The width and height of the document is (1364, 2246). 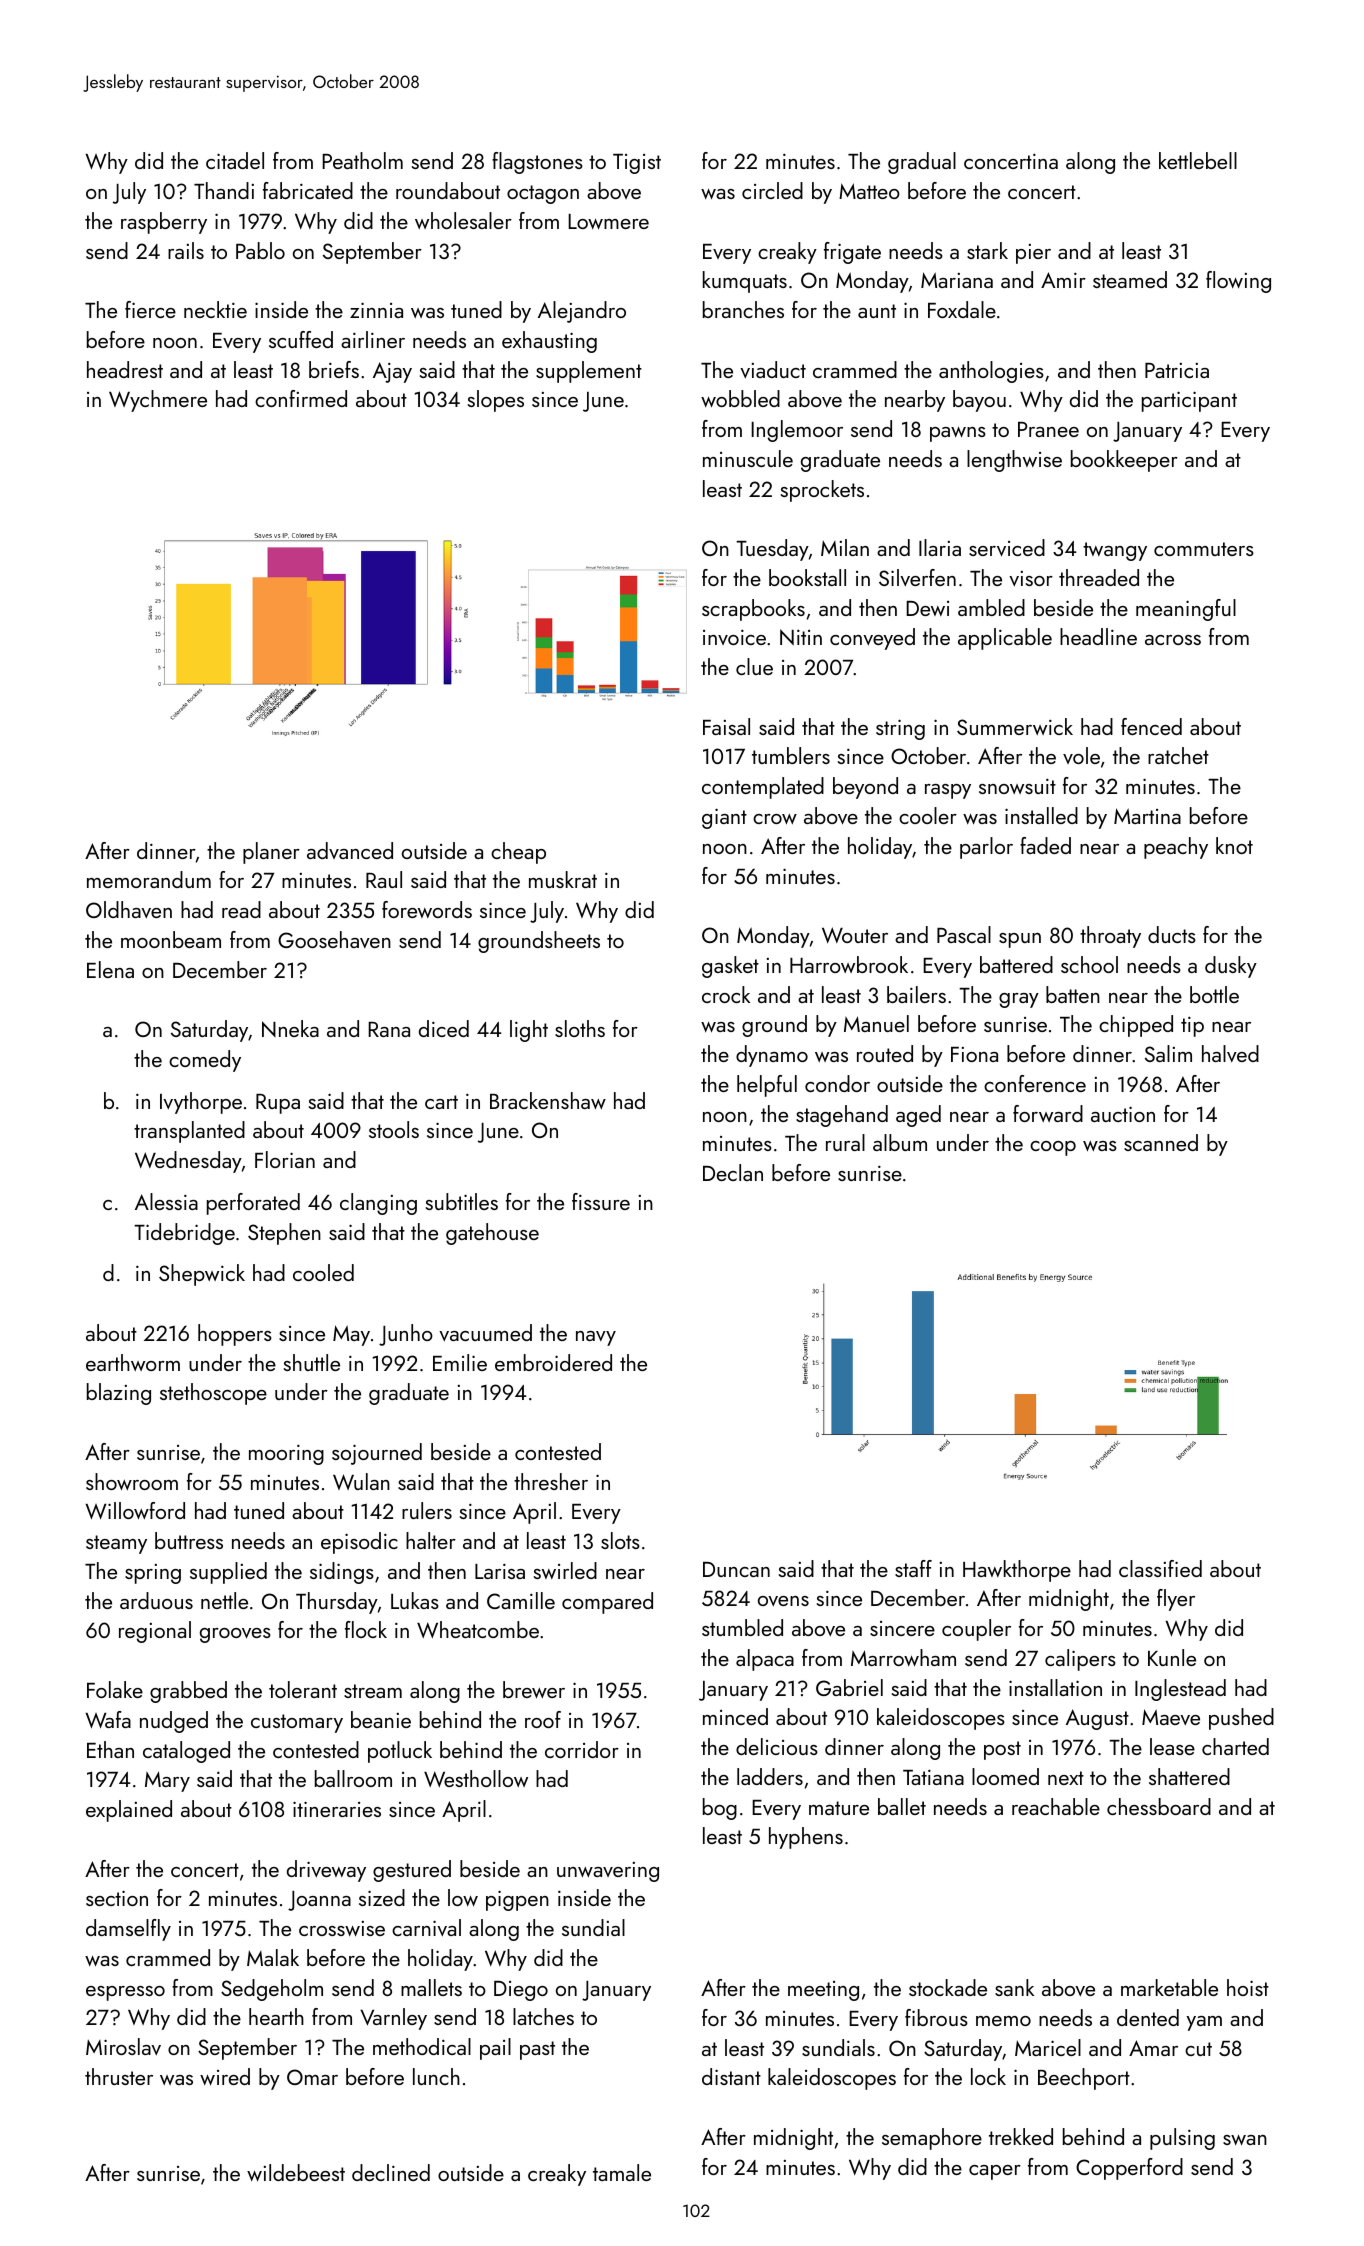 What do you see at coordinates (548, 1100) in the document?
I see `Brackenshaw` at bounding box center [548, 1100].
